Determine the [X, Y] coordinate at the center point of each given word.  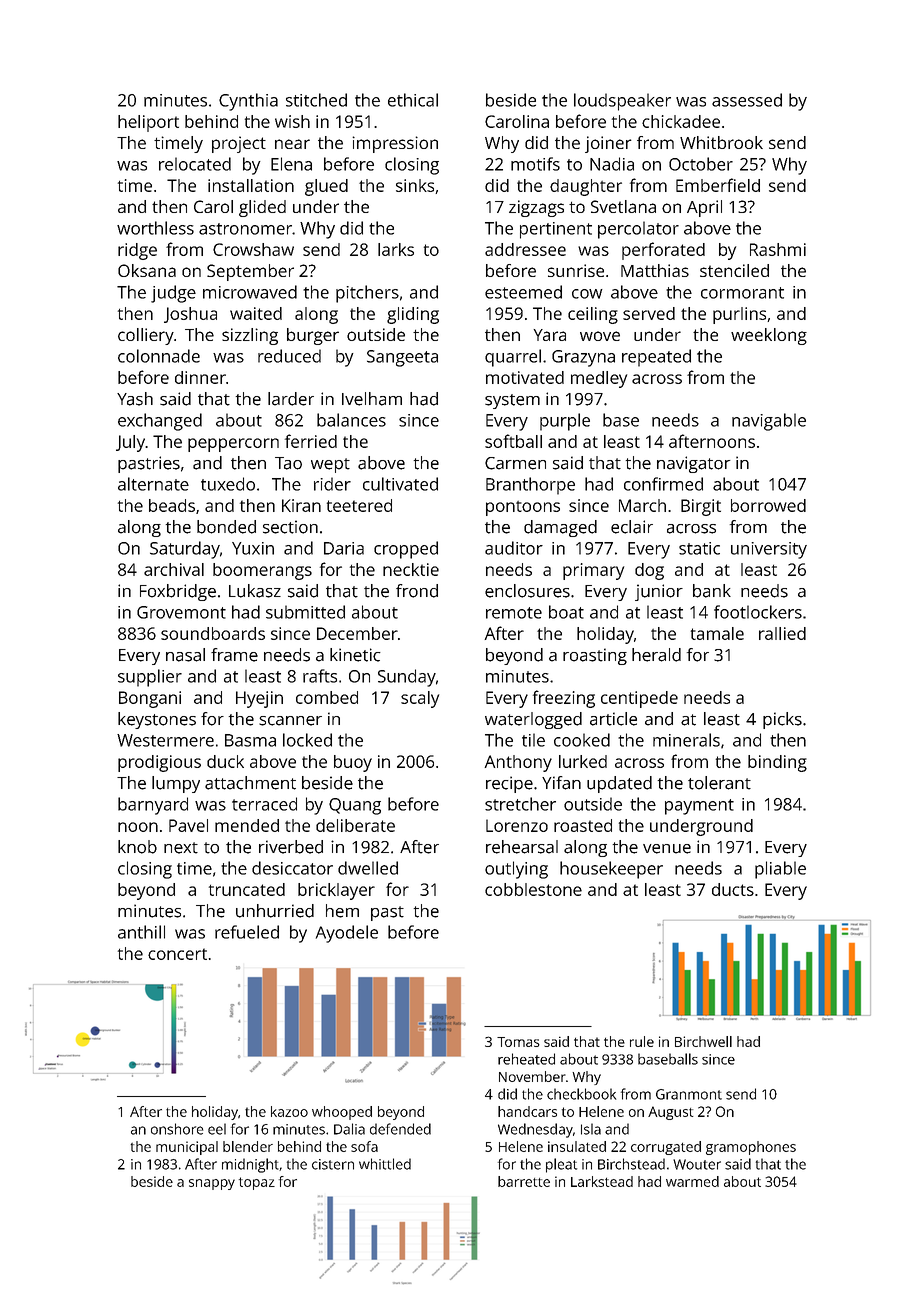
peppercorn [233, 445]
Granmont [689, 1094]
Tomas [518, 1042]
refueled [247, 932]
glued [326, 187]
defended [400, 1129]
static [699, 548]
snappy [212, 1184]
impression [395, 144]
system [512, 401]
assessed [747, 100]
